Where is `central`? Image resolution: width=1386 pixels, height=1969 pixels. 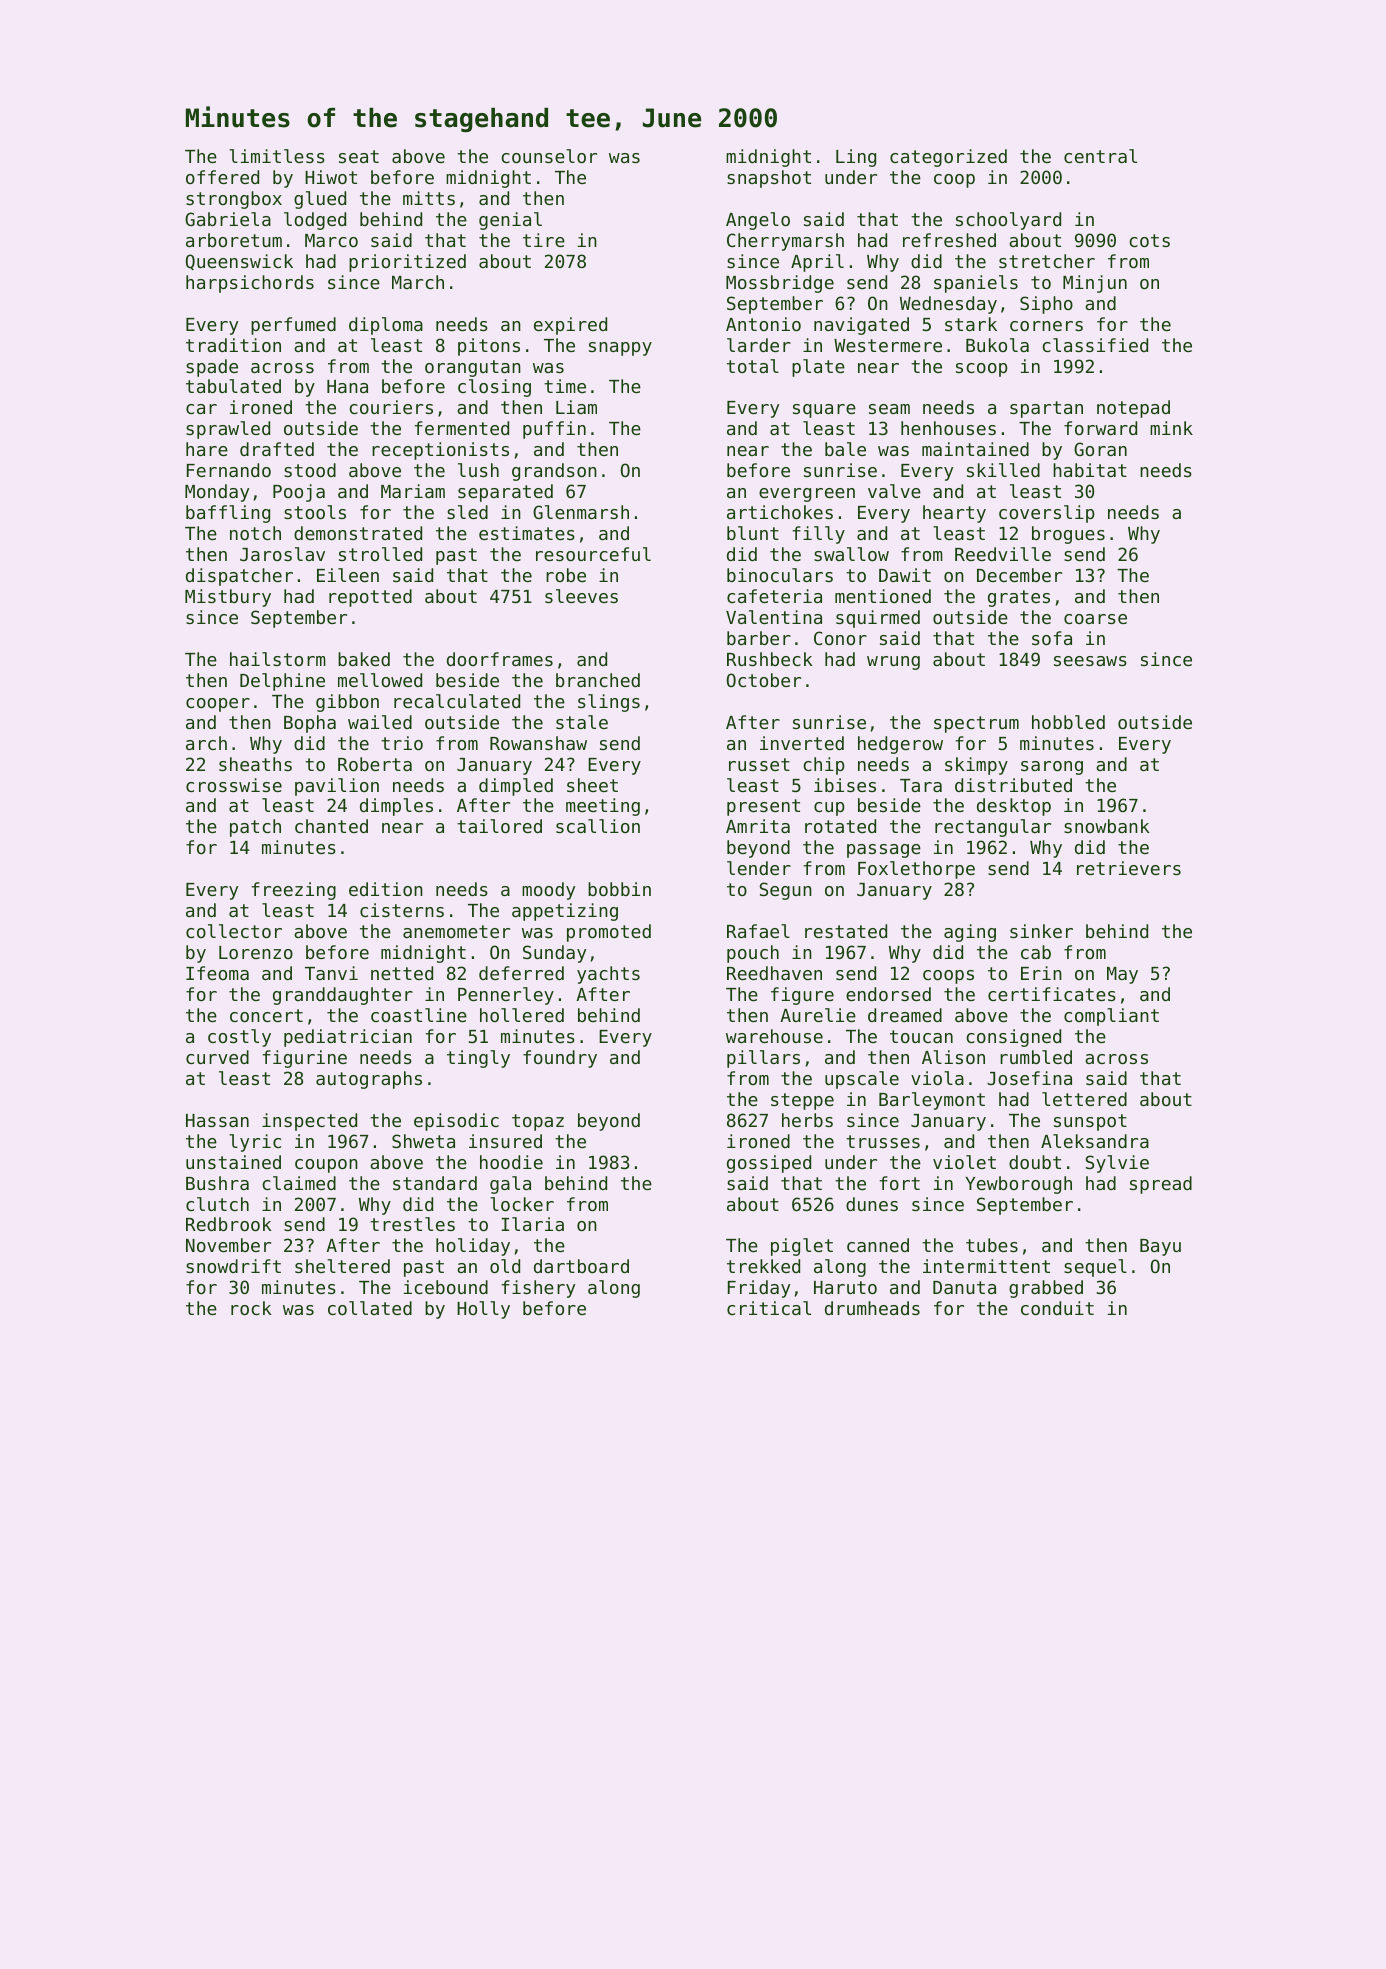
central is located at coordinates (1100, 156).
